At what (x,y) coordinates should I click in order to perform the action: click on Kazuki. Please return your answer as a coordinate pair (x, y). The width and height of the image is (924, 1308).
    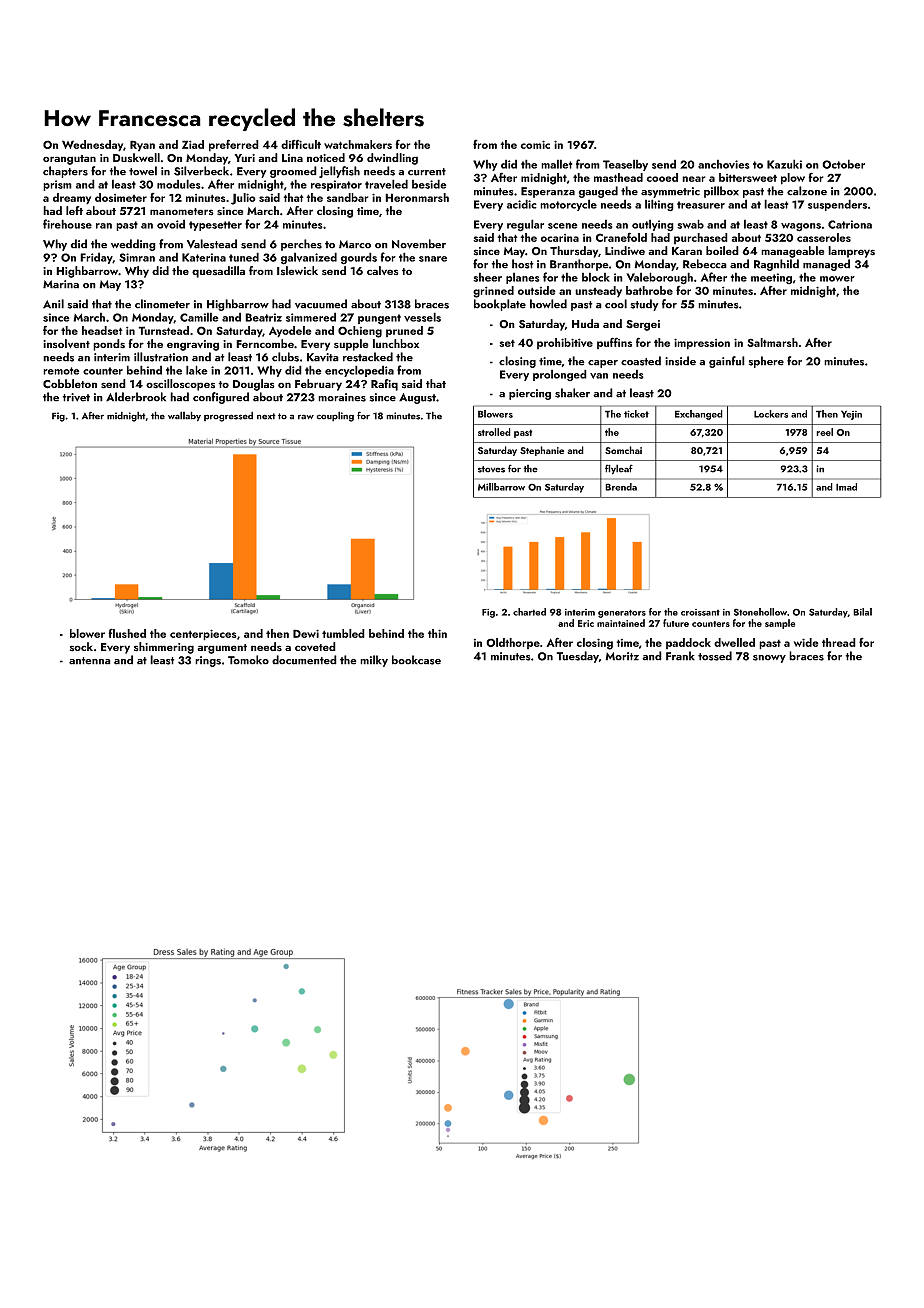
    Looking at the image, I should click on (784, 164).
